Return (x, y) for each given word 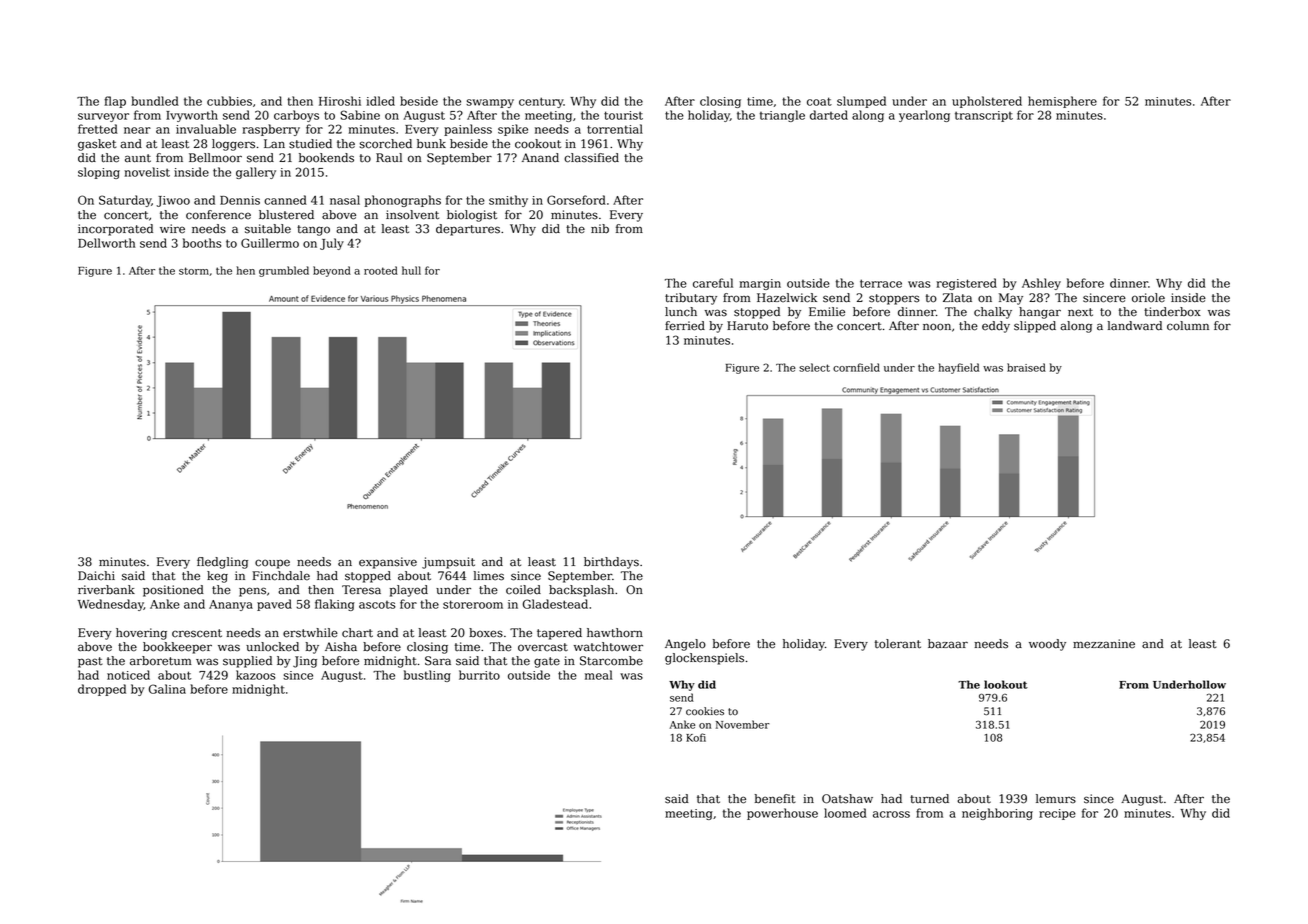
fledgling (222, 563)
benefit (775, 799)
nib (600, 229)
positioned (173, 591)
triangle (782, 116)
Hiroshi (340, 101)
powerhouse (782, 814)
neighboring (997, 814)
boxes (486, 633)
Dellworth (106, 243)
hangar (1040, 313)
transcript (984, 116)
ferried (685, 326)
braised (1026, 367)
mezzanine (1104, 644)
